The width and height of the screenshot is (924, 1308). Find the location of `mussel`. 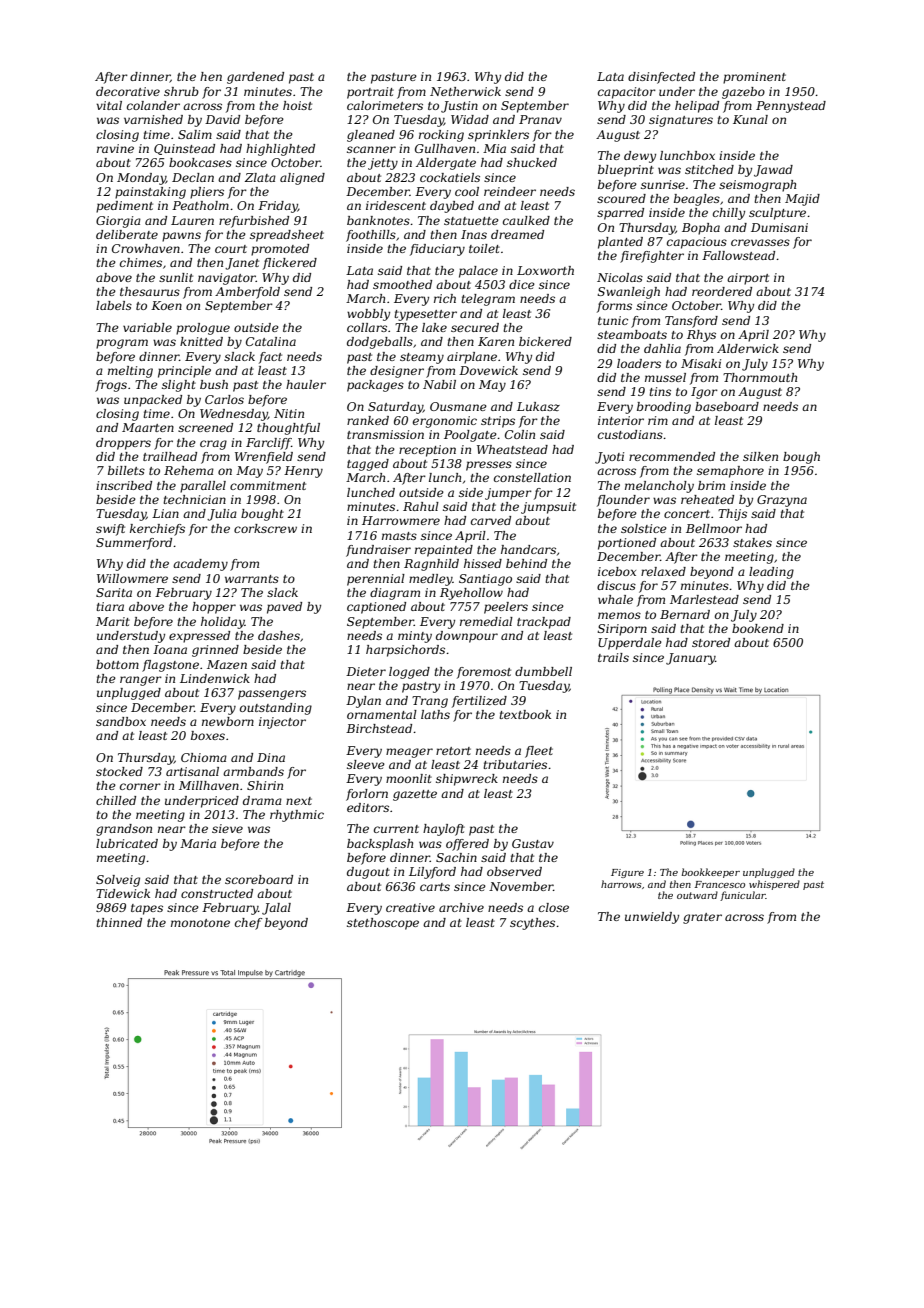

mussel is located at coordinates (665, 377).
